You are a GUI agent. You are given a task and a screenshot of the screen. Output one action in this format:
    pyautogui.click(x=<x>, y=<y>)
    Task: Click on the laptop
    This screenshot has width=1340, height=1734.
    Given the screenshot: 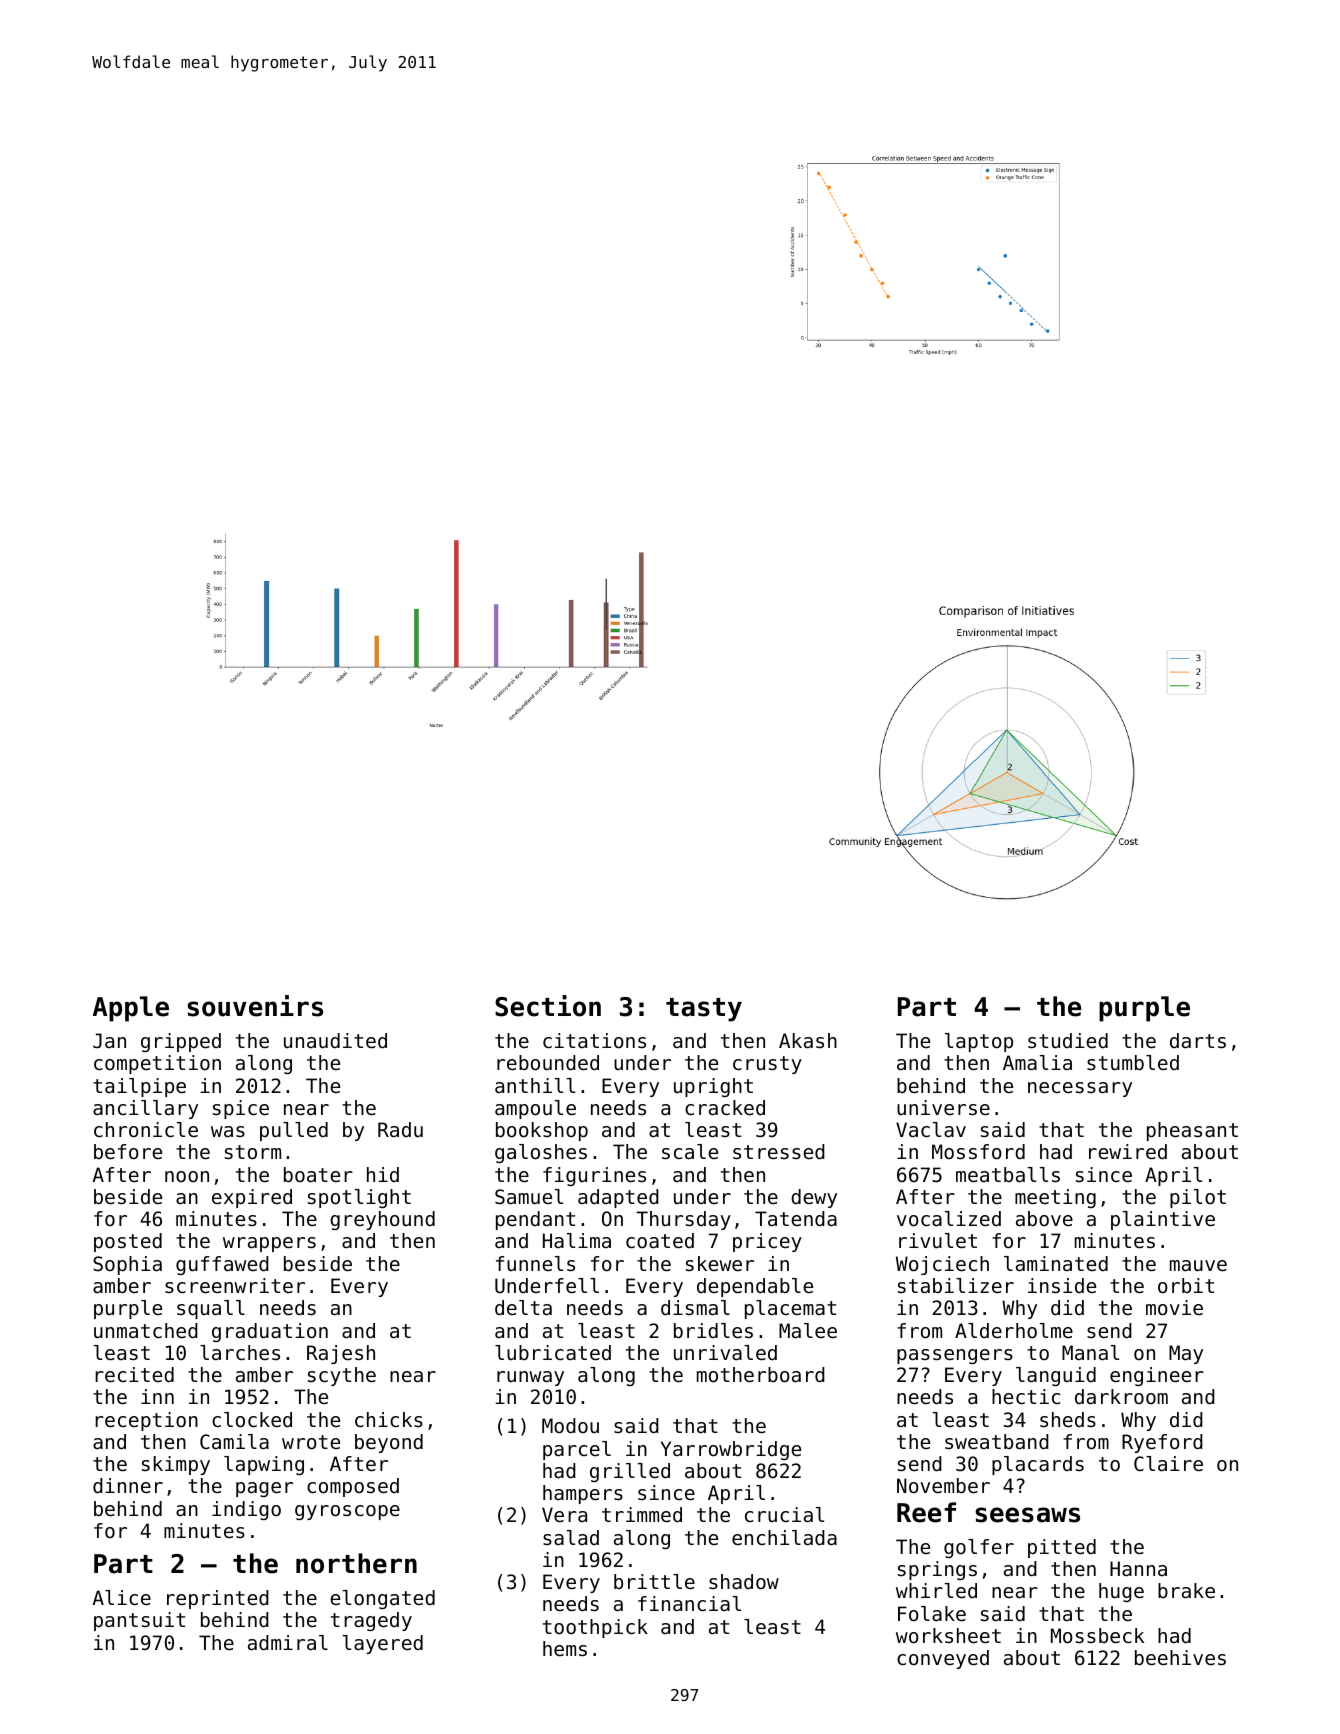 What is the action you would take?
    pyautogui.click(x=979, y=1042)
